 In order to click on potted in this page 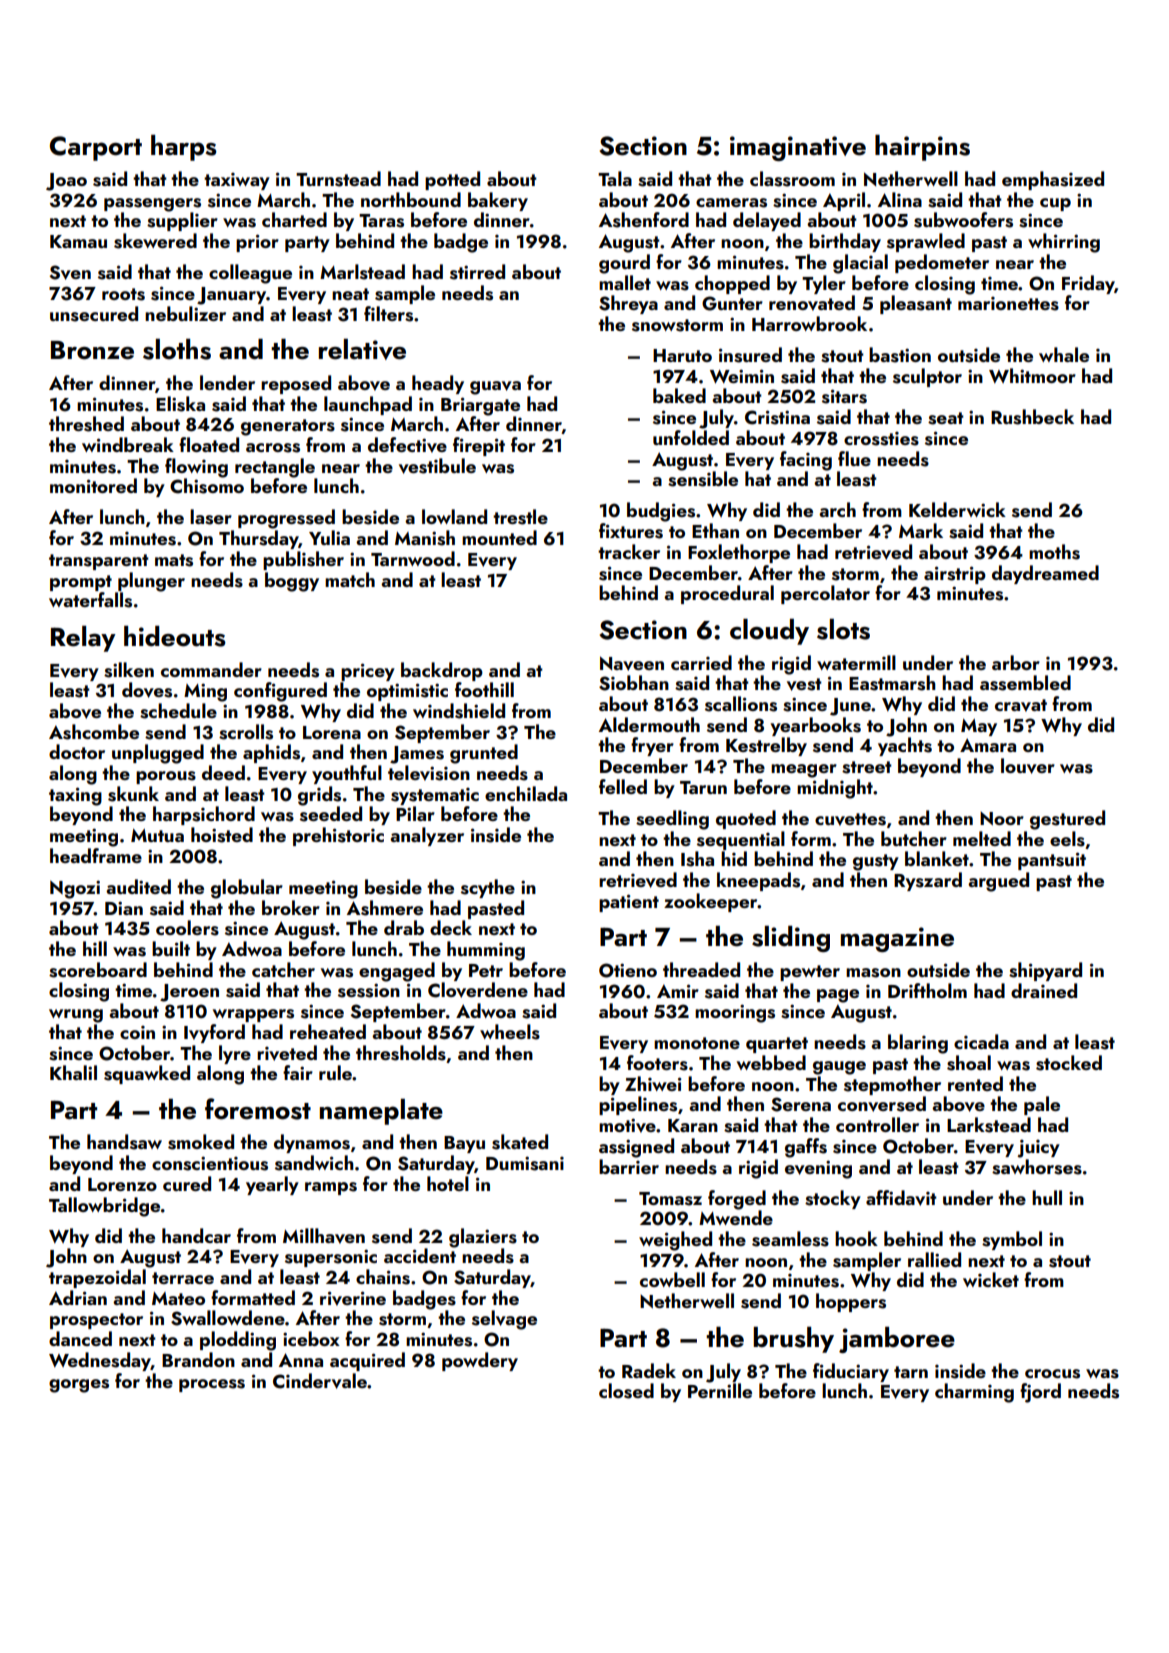, I will do `click(452, 180)`.
